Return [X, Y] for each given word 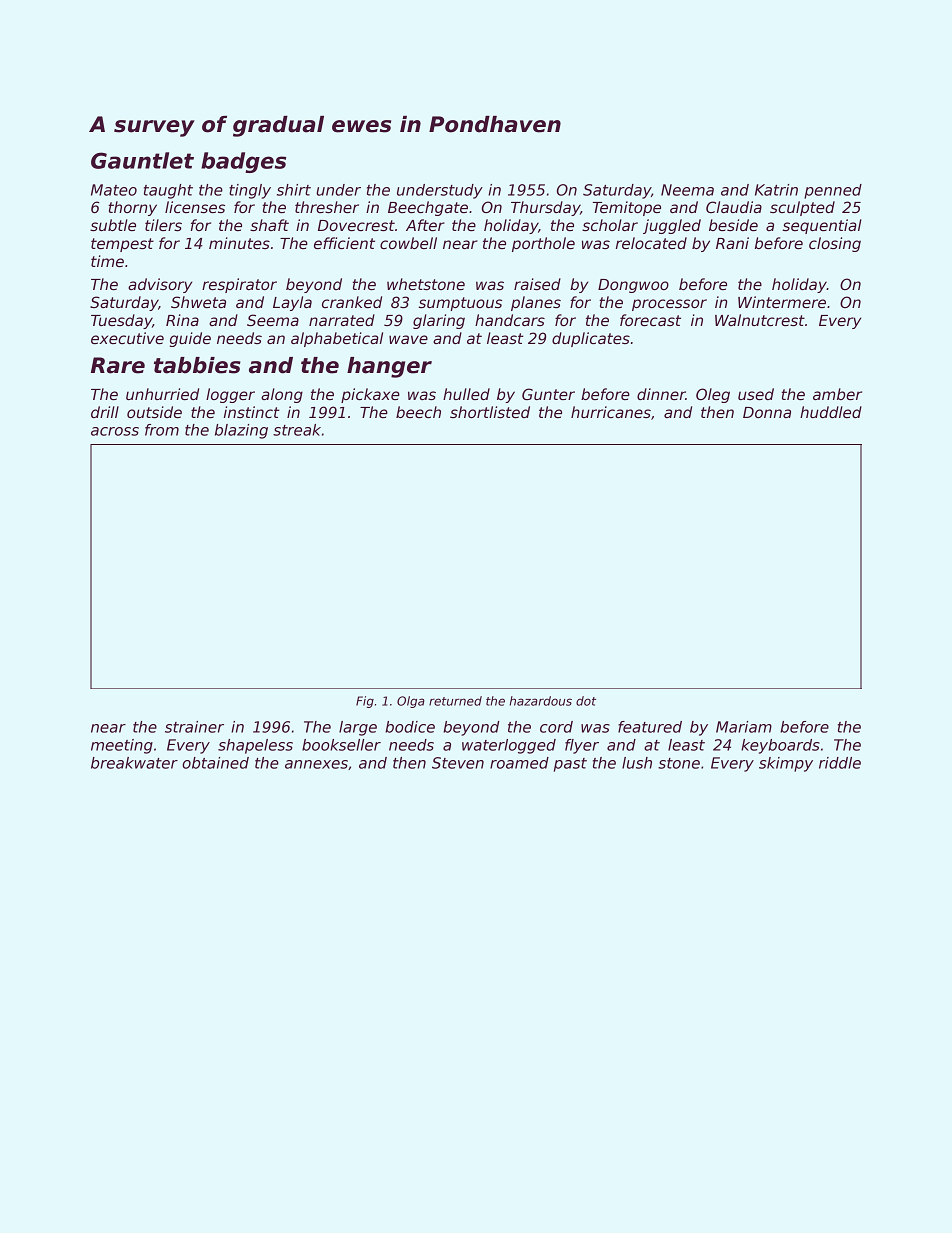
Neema [687, 190]
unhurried [162, 394]
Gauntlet [142, 160]
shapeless [255, 746]
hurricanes [611, 412]
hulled [466, 394]
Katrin [776, 190]
